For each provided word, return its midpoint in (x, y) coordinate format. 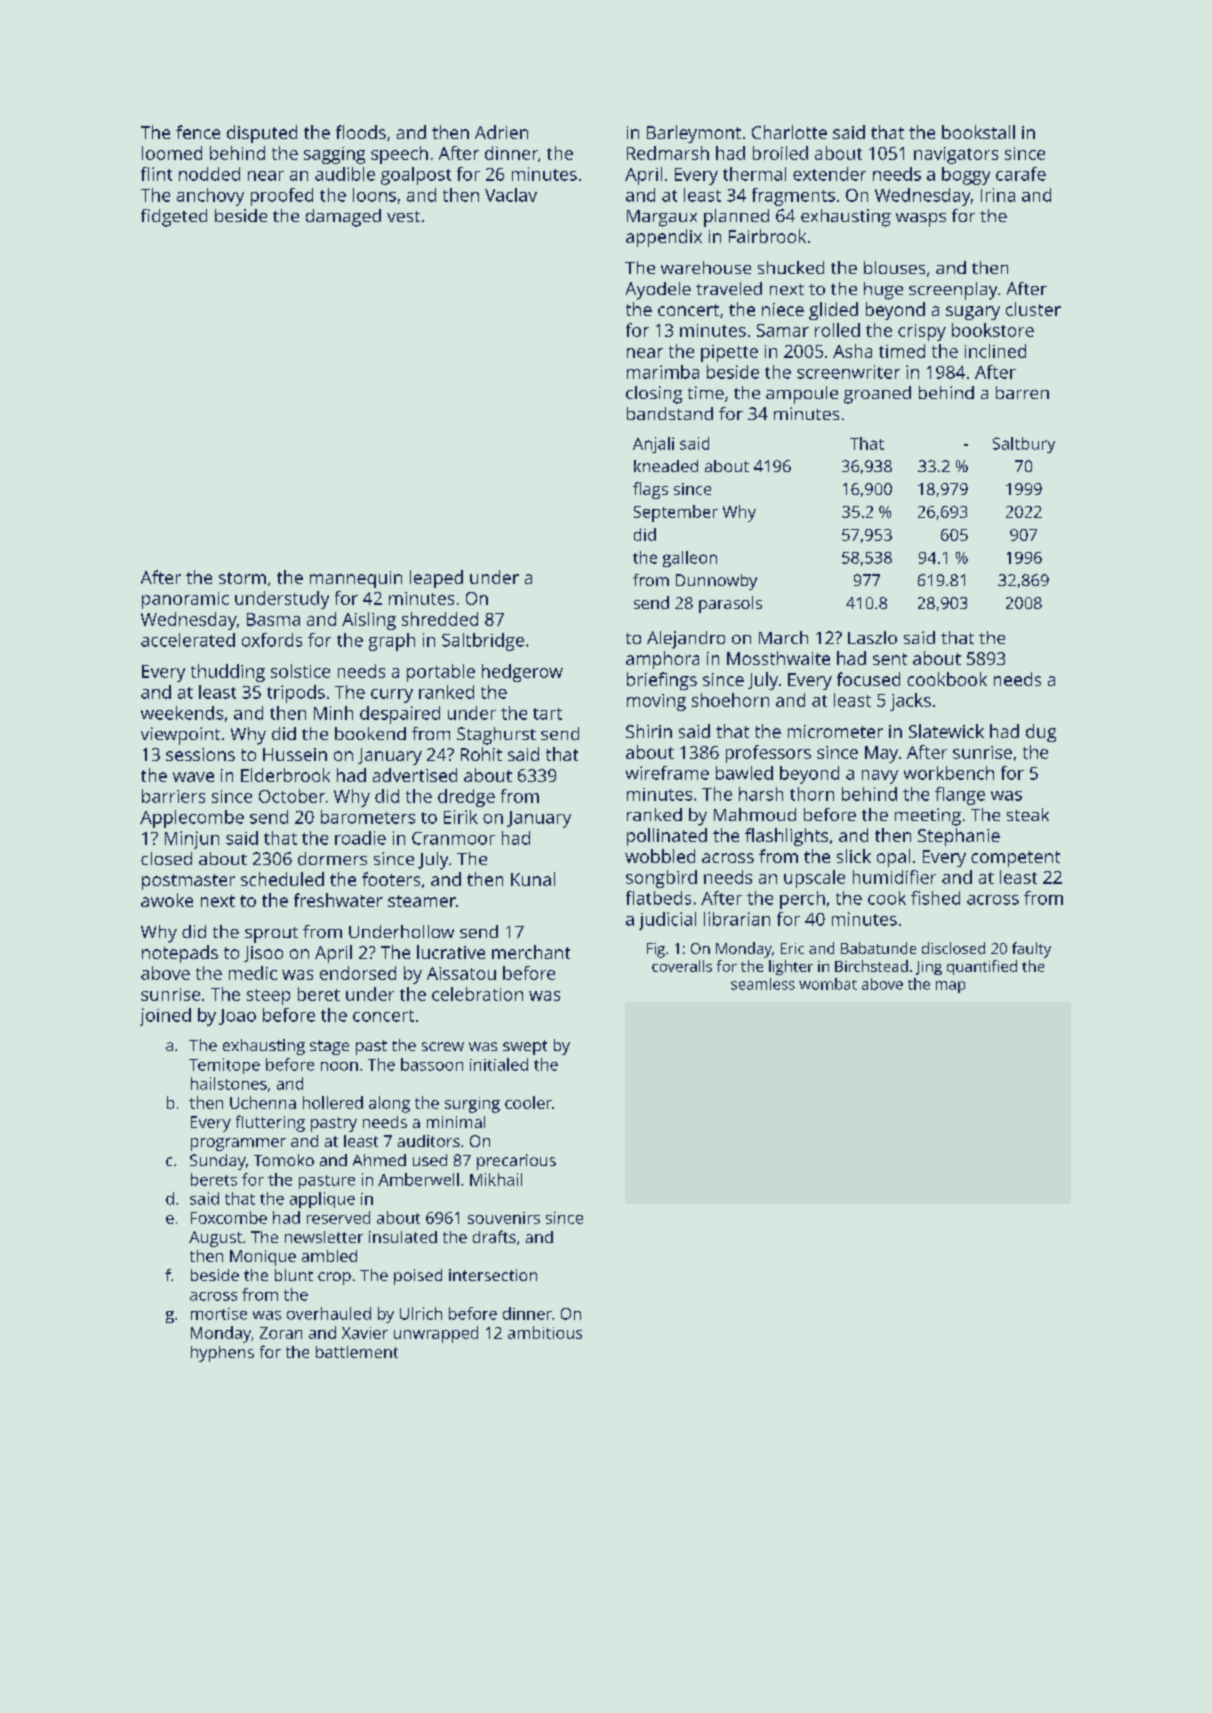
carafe (1021, 174)
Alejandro (686, 640)
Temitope (224, 1066)
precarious (516, 1162)
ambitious (545, 1332)
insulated (403, 1237)
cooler (528, 1102)
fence (198, 132)
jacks (910, 702)
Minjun (192, 840)
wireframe (667, 773)
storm (242, 578)
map (950, 987)
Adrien (501, 132)
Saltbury (1024, 445)
